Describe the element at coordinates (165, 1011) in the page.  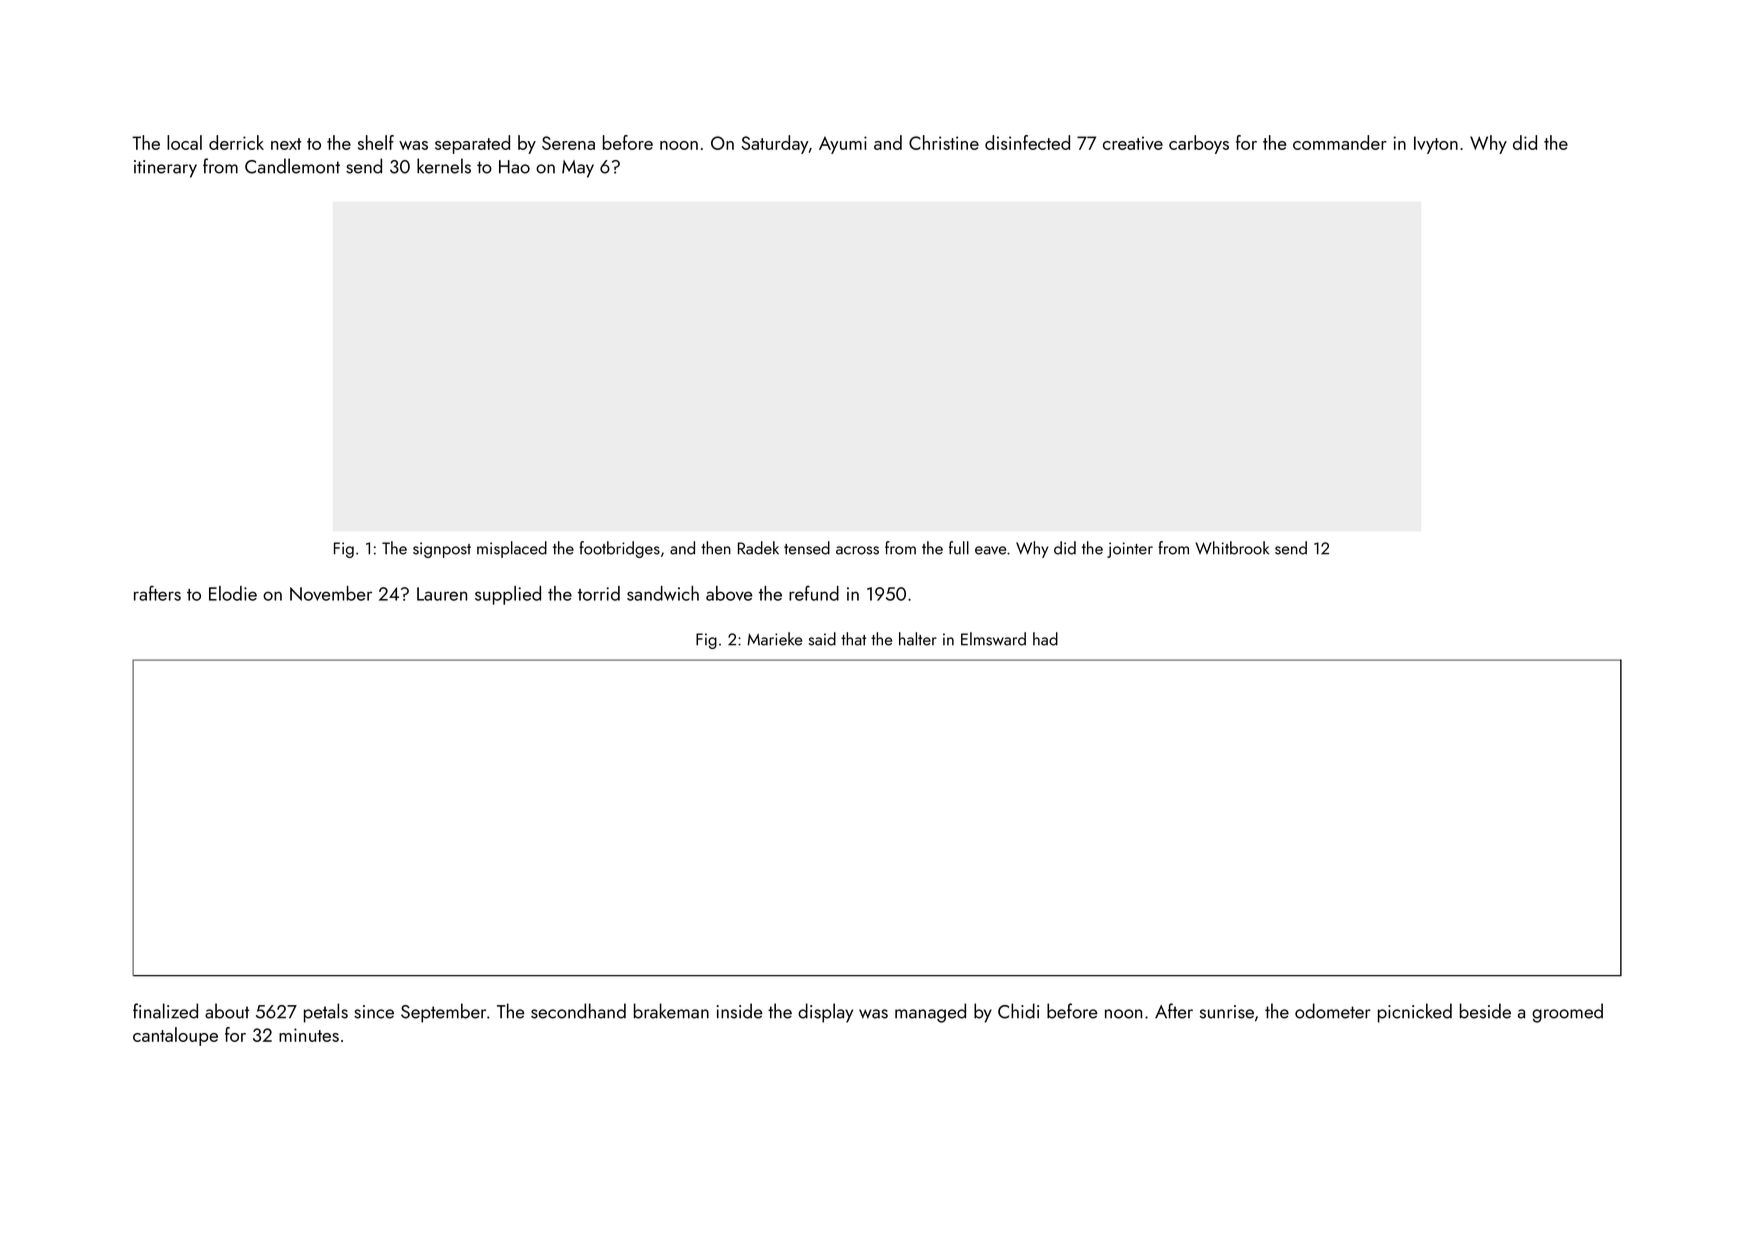
I see `finalized` at that location.
